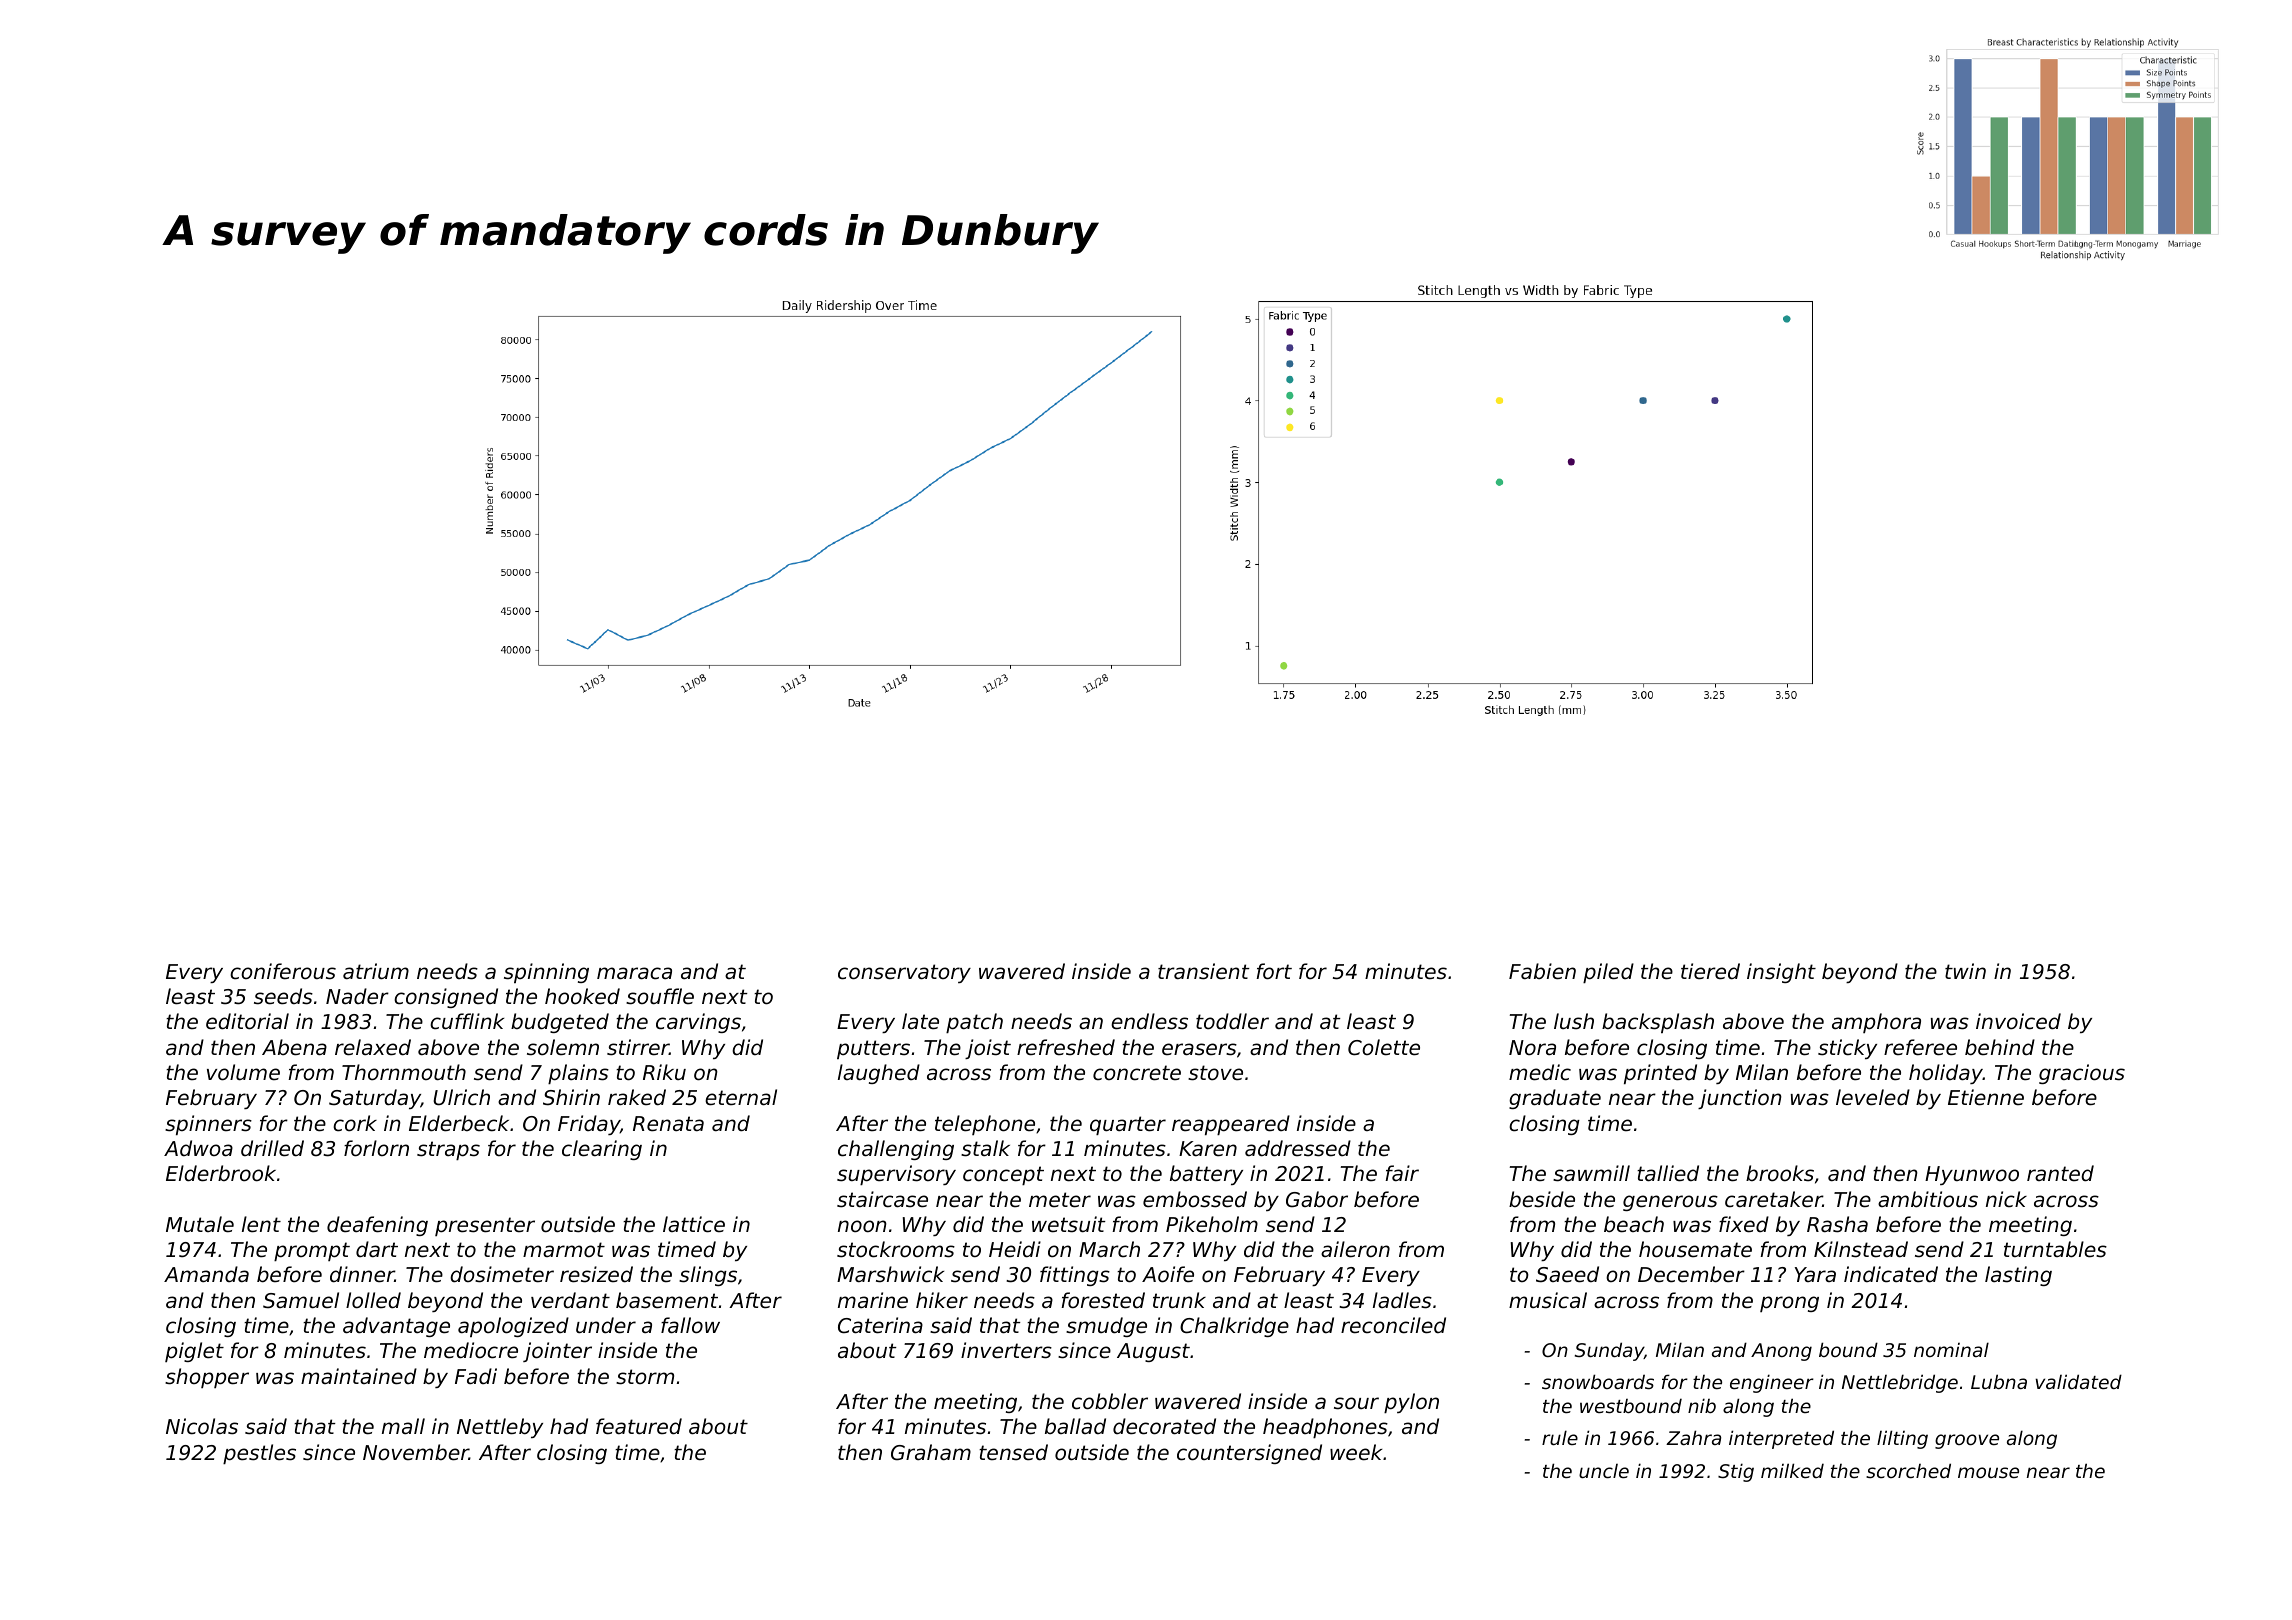  I want to click on ambitious, so click(1928, 1199).
